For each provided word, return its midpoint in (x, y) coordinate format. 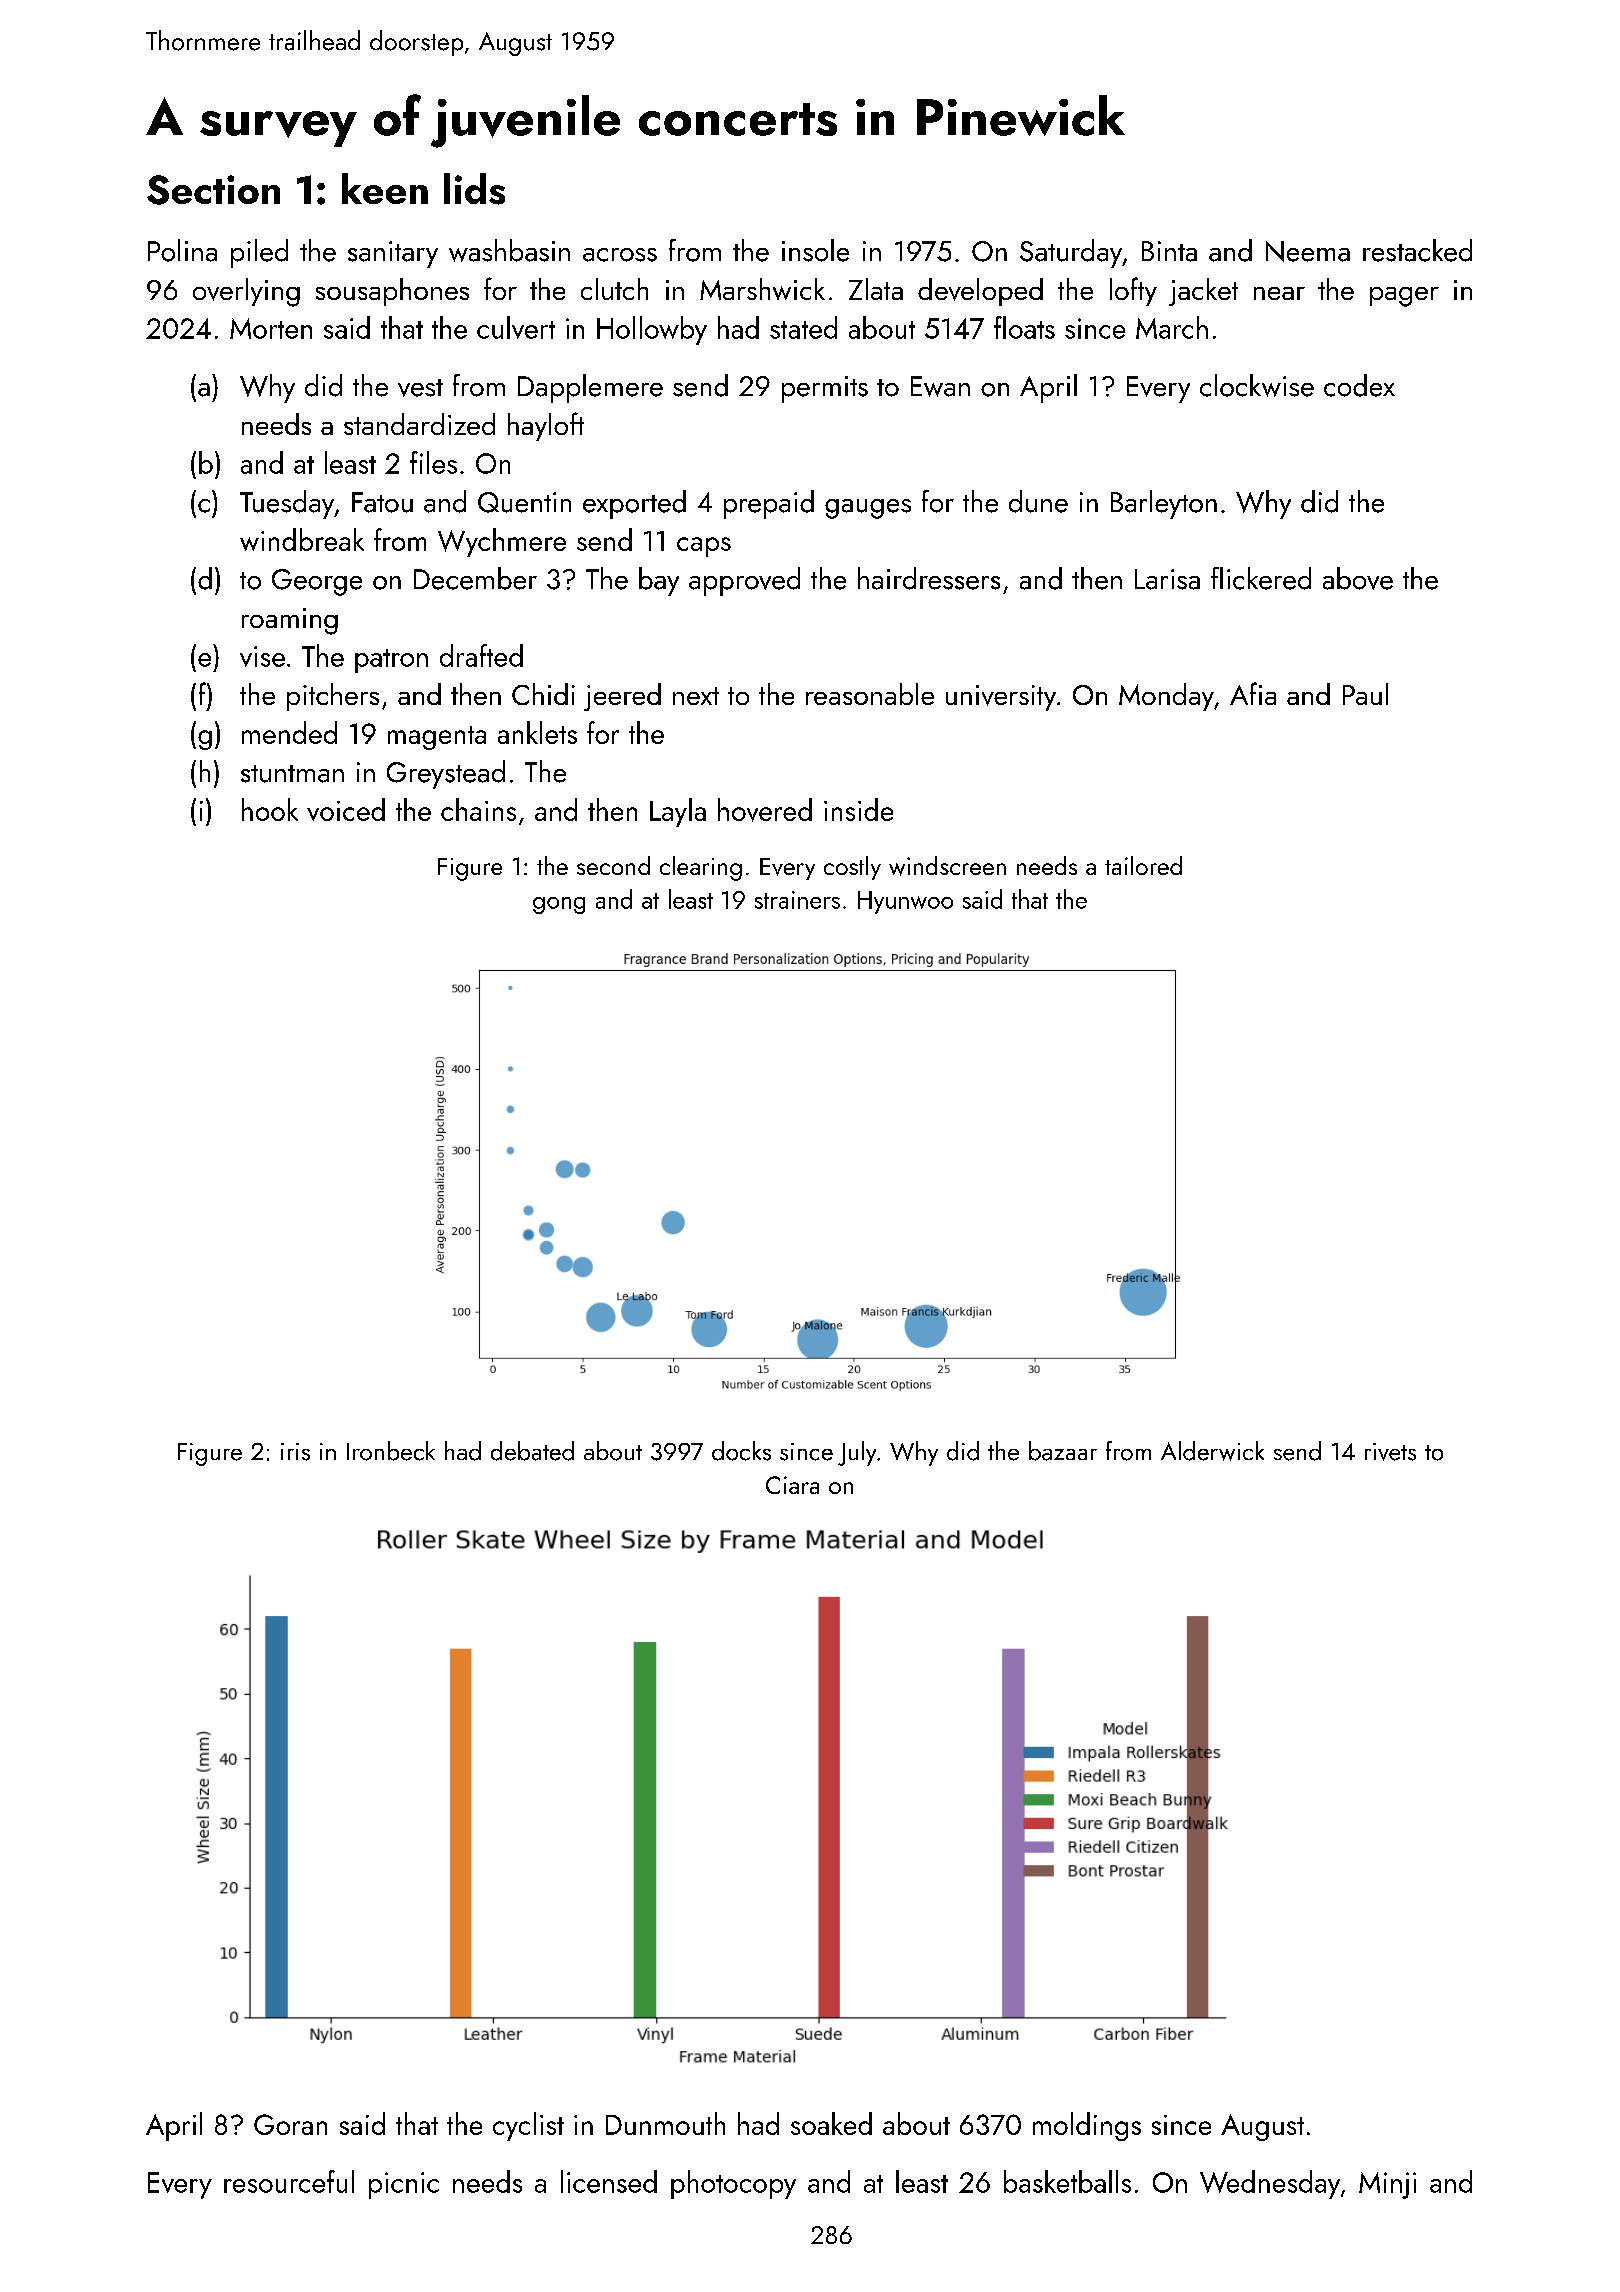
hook (270, 809)
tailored (1143, 865)
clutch (614, 289)
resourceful (289, 2181)
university (1001, 698)
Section (213, 190)
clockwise (1257, 385)
